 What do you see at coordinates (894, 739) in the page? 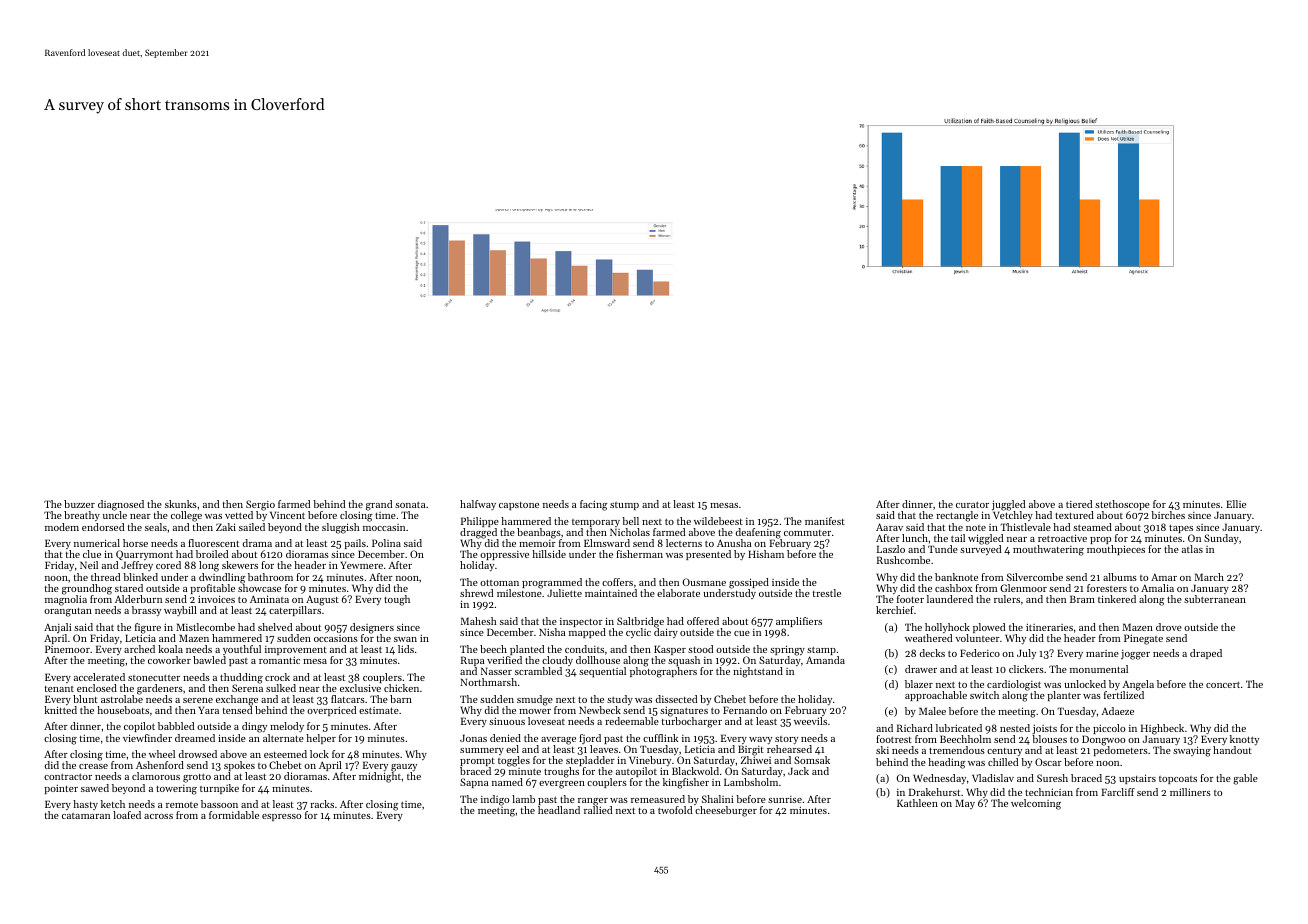
I see `footrest` at bounding box center [894, 739].
